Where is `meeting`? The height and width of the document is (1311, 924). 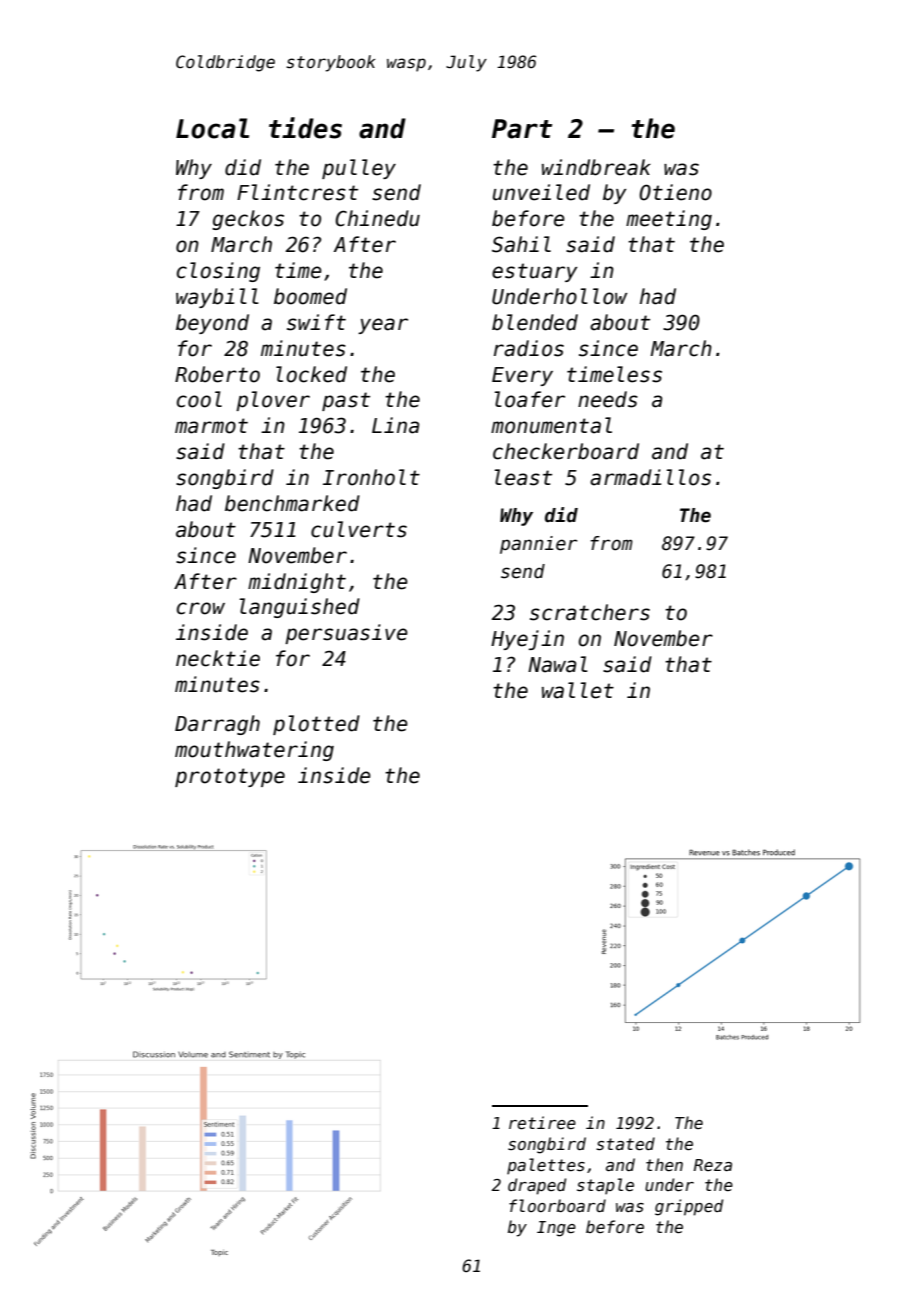 meeting is located at coordinates (669, 220).
